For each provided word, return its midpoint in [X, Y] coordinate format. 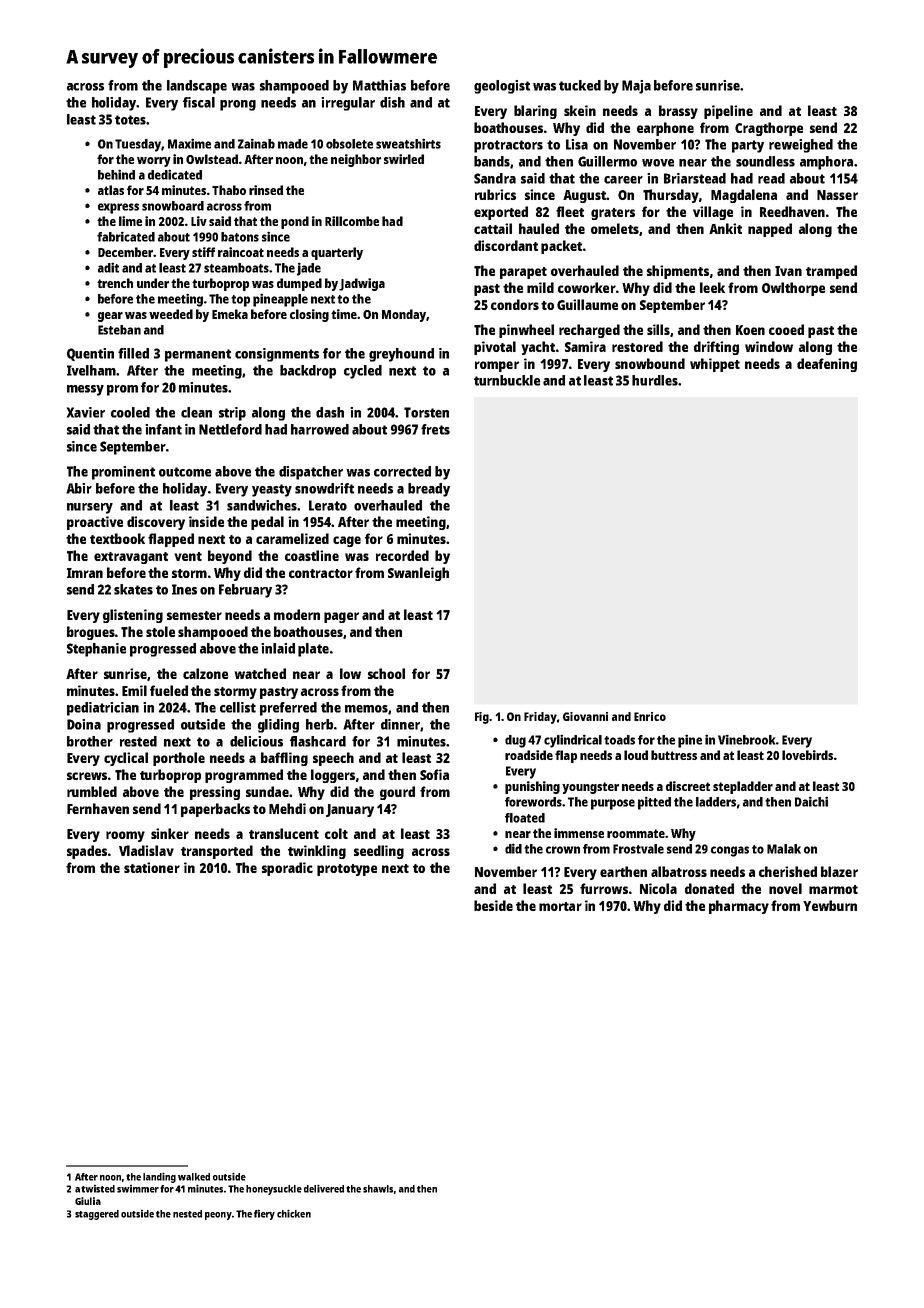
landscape [197, 87]
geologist [502, 87]
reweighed [801, 146]
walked [194, 1177]
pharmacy [739, 907]
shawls [378, 1189]
